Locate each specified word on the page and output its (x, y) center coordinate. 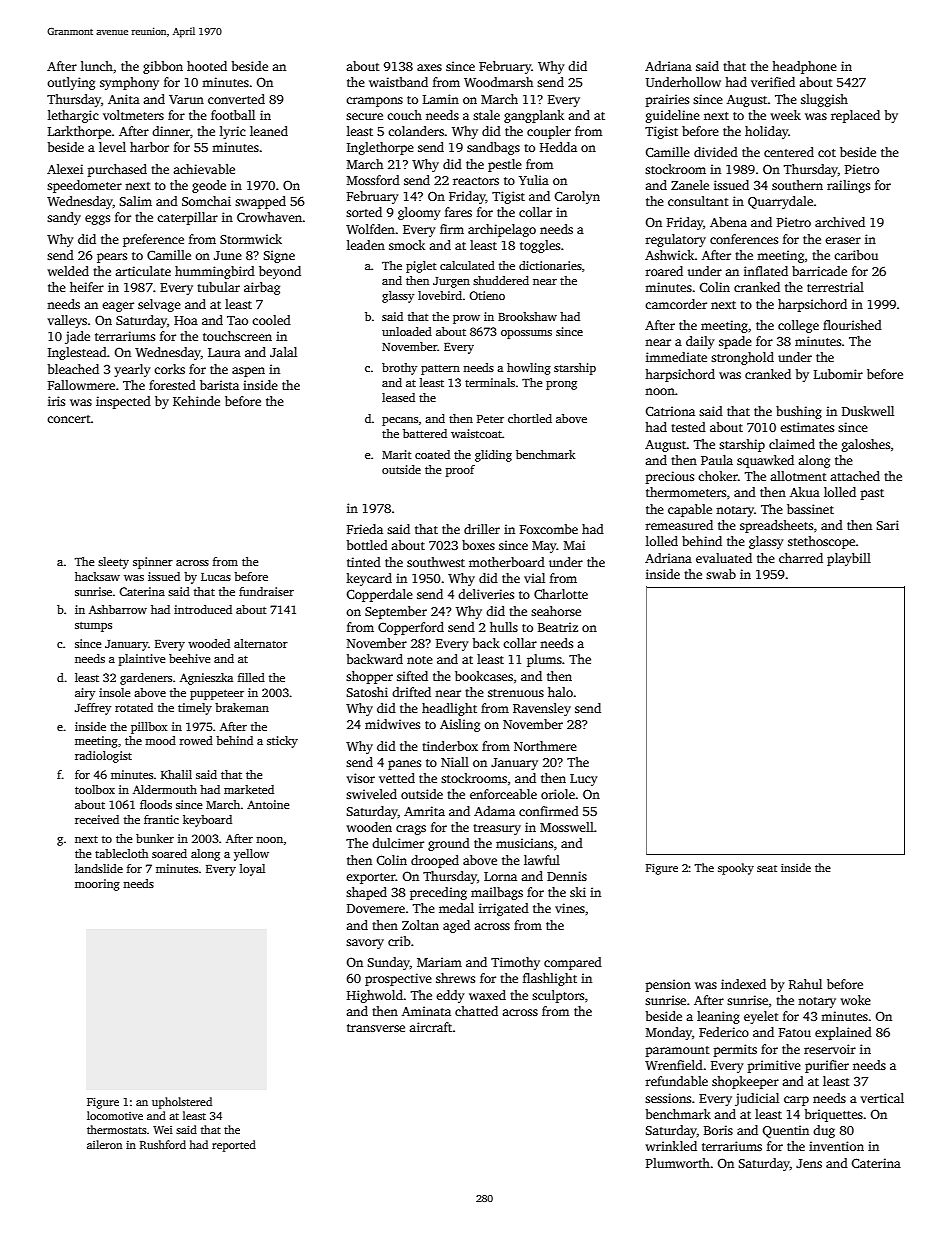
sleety (113, 563)
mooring (97, 885)
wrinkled (671, 1146)
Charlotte (561, 594)
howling (529, 369)
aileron (104, 1144)
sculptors (558, 996)
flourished (852, 325)
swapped (260, 202)
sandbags (493, 148)
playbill (849, 559)
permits (735, 1050)
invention (836, 1146)
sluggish (824, 100)
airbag (262, 288)
